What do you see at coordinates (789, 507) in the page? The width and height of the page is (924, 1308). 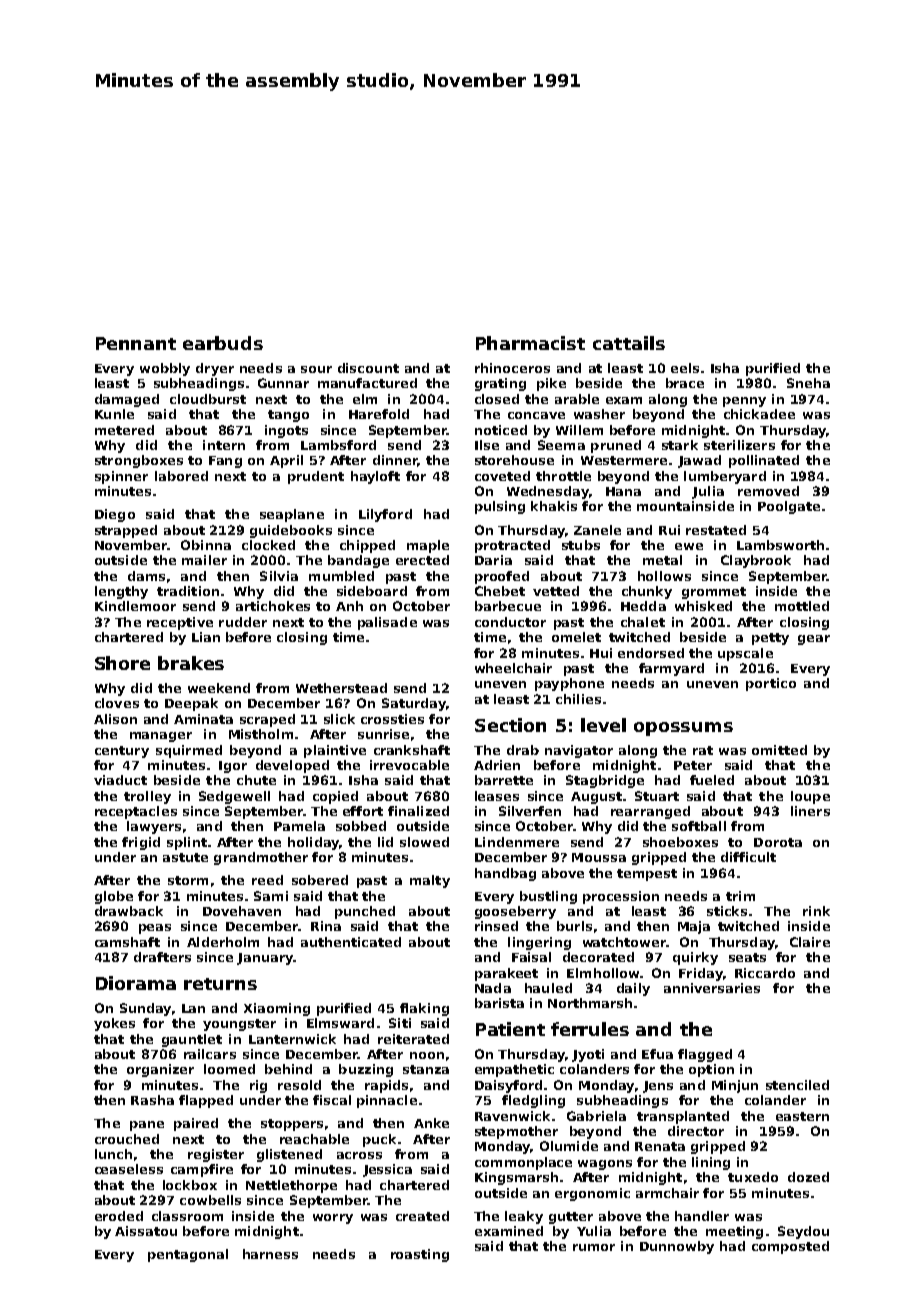 I see `Poolgate` at bounding box center [789, 507].
